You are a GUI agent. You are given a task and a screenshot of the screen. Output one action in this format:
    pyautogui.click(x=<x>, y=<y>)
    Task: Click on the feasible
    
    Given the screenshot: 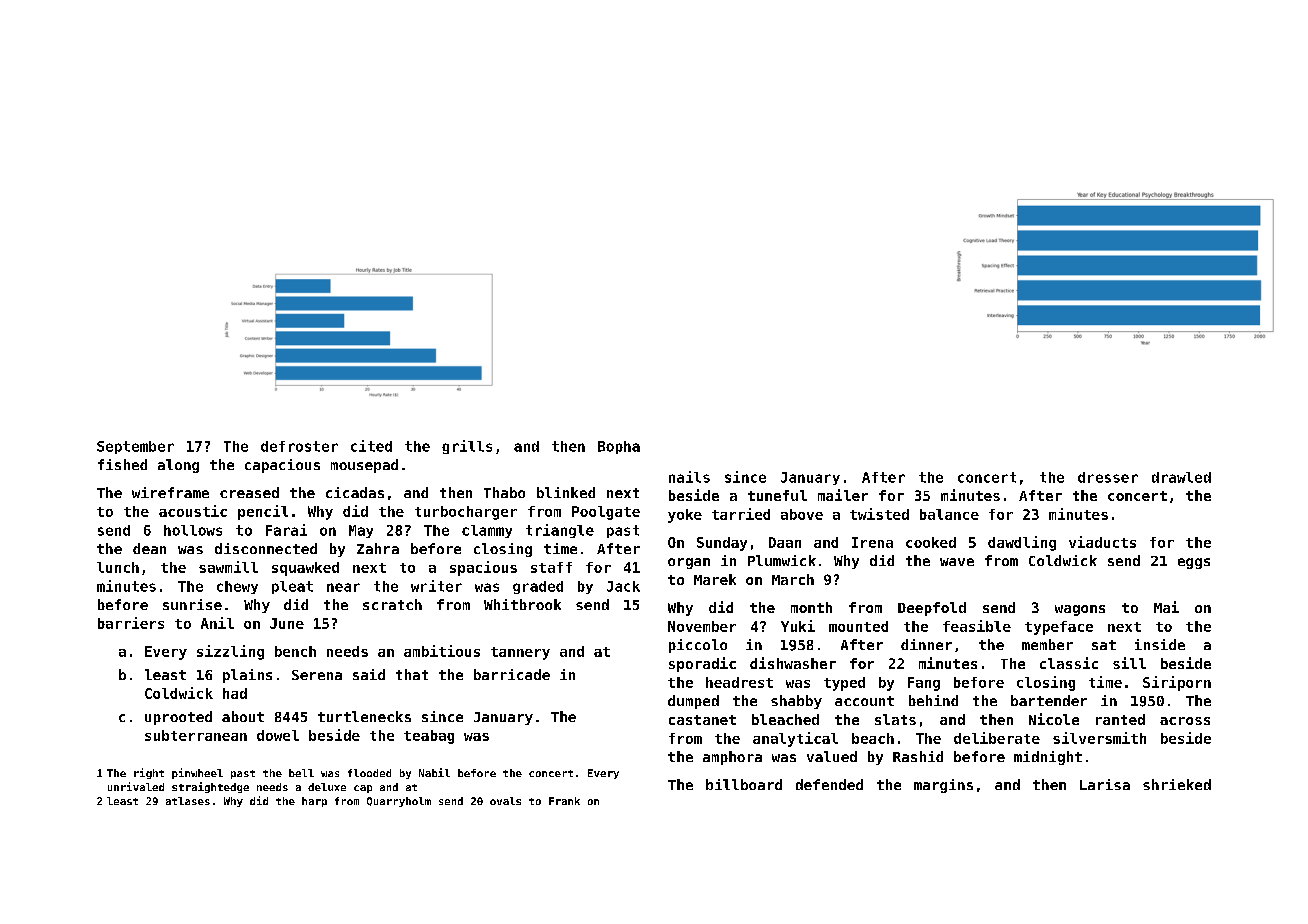 What is the action you would take?
    pyautogui.click(x=977, y=626)
